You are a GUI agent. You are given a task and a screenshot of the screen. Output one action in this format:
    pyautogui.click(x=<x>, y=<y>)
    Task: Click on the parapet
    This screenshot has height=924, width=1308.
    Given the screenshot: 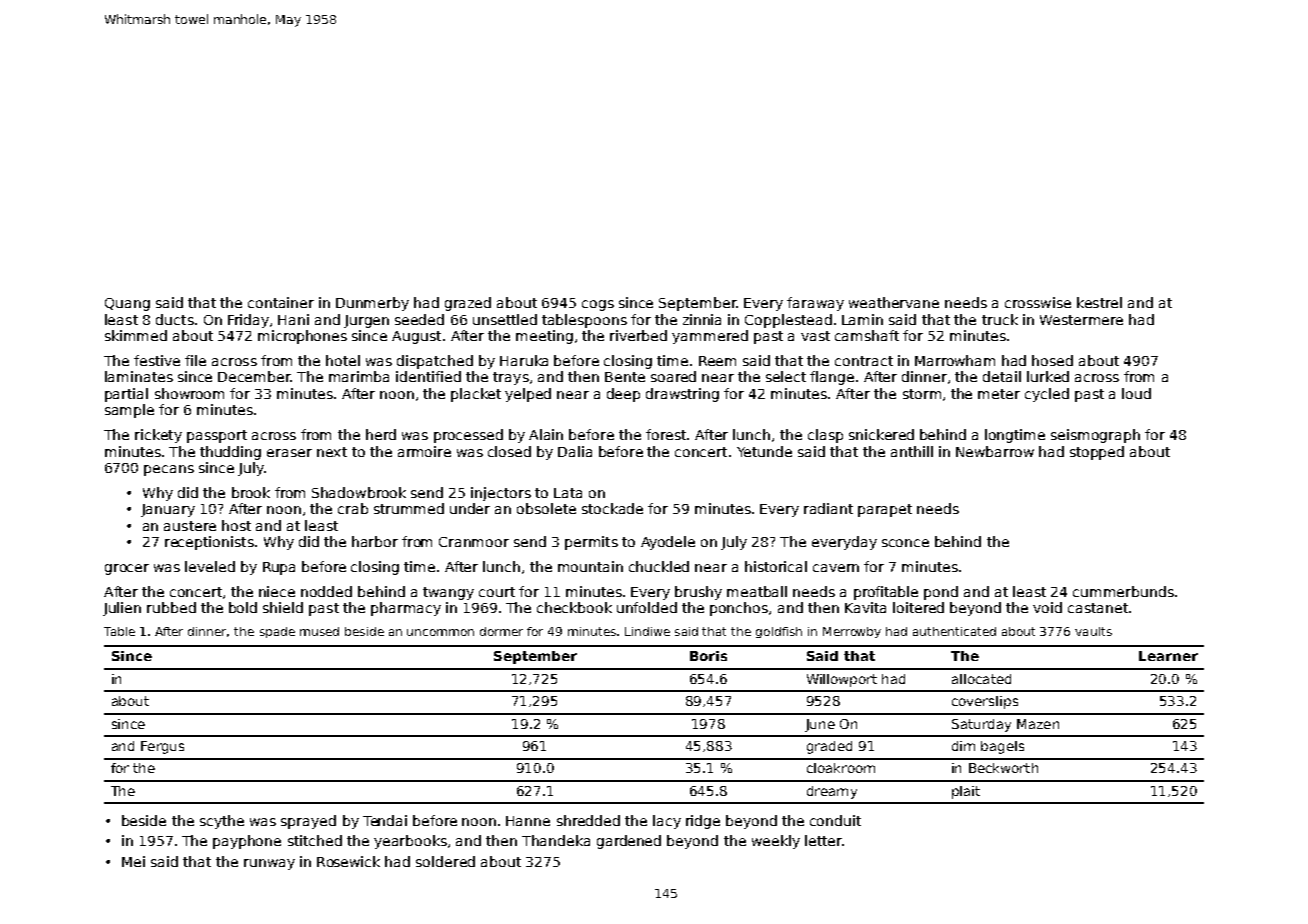 What is the action you would take?
    pyautogui.click(x=885, y=510)
